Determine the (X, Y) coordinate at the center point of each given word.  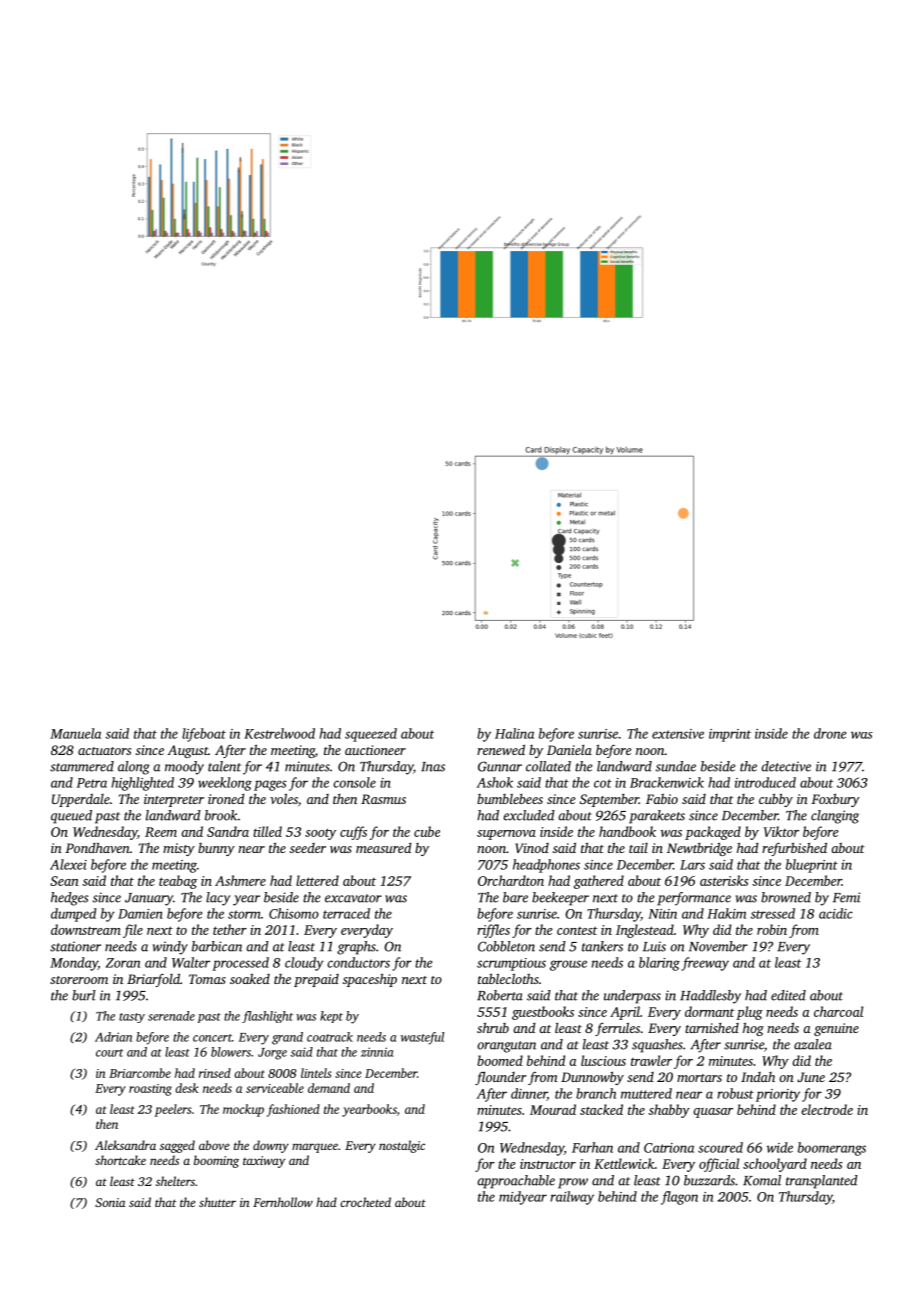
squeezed (371, 735)
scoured (720, 1147)
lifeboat (204, 735)
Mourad (553, 1109)
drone (830, 733)
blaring (659, 964)
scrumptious (511, 964)
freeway (705, 964)
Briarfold (153, 980)
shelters (175, 1181)
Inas (433, 767)
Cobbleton (506, 946)
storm (244, 914)
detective (786, 766)
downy (271, 1146)
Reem (161, 832)
